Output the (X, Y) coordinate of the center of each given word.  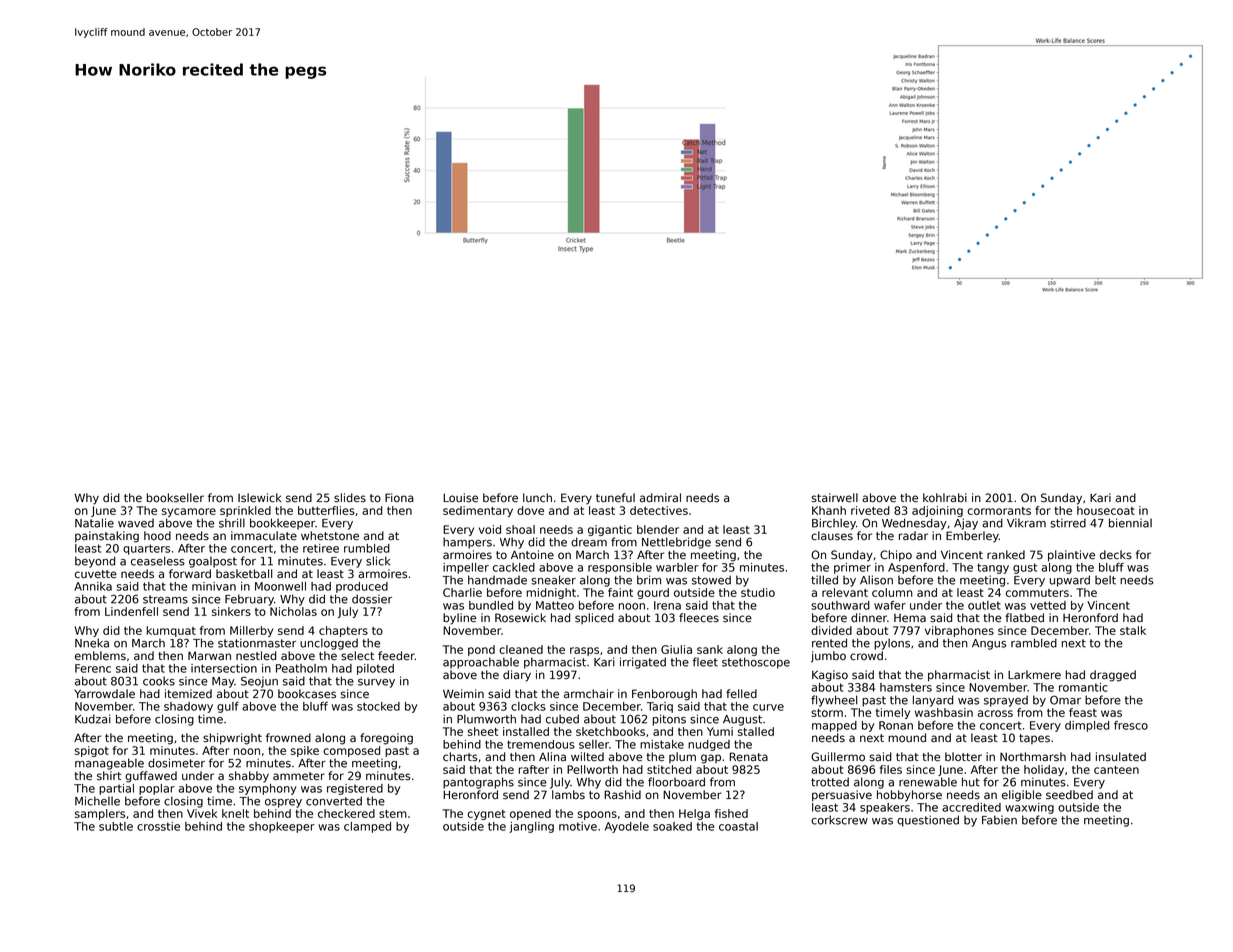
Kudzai (93, 719)
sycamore (189, 512)
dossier (372, 599)
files (891, 769)
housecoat (1106, 510)
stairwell (834, 498)
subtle (116, 826)
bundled (491, 605)
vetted (1048, 605)
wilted (587, 757)
